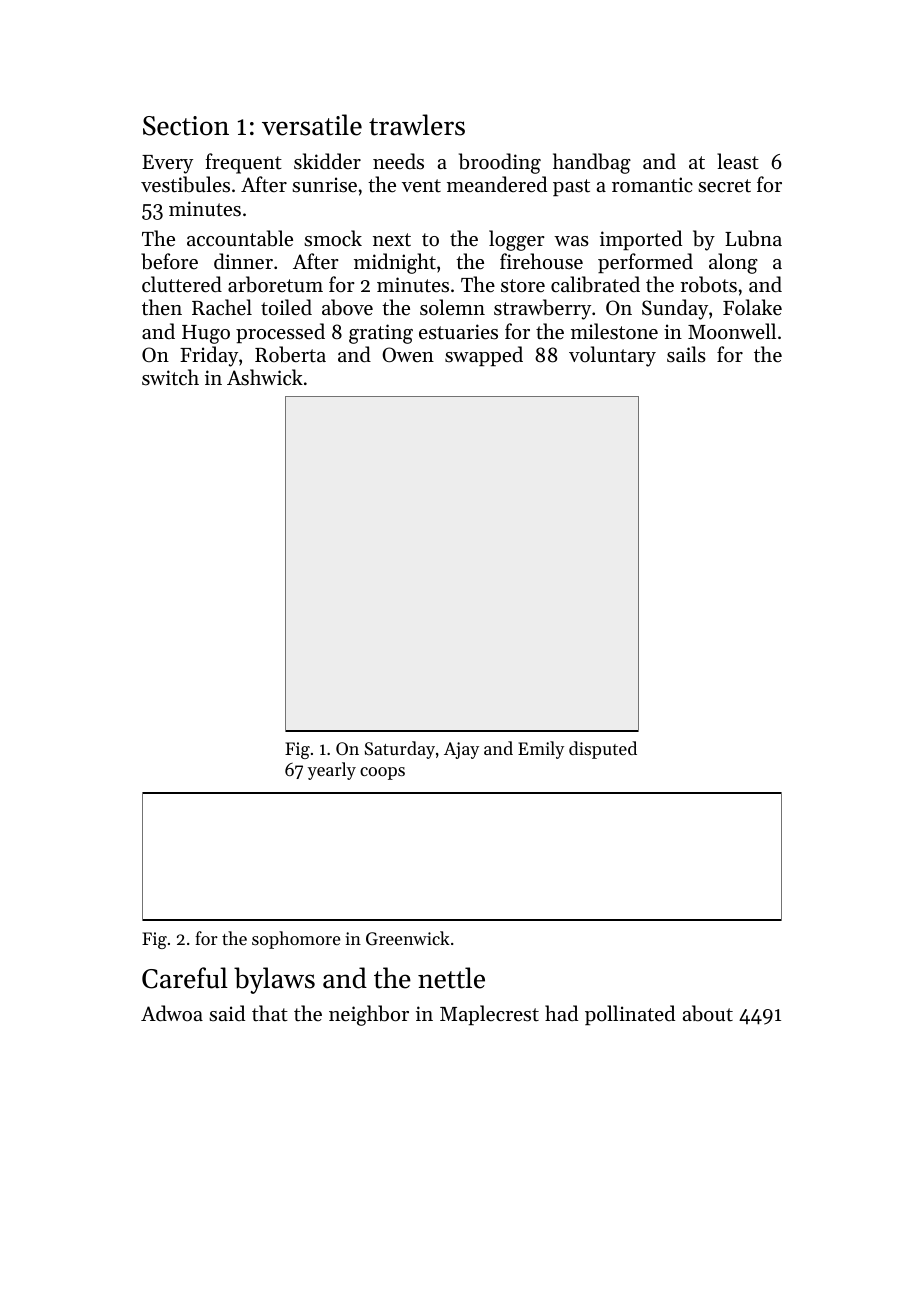  Describe the element at coordinates (612, 356) in the screenshot. I see `voluntary` at that location.
